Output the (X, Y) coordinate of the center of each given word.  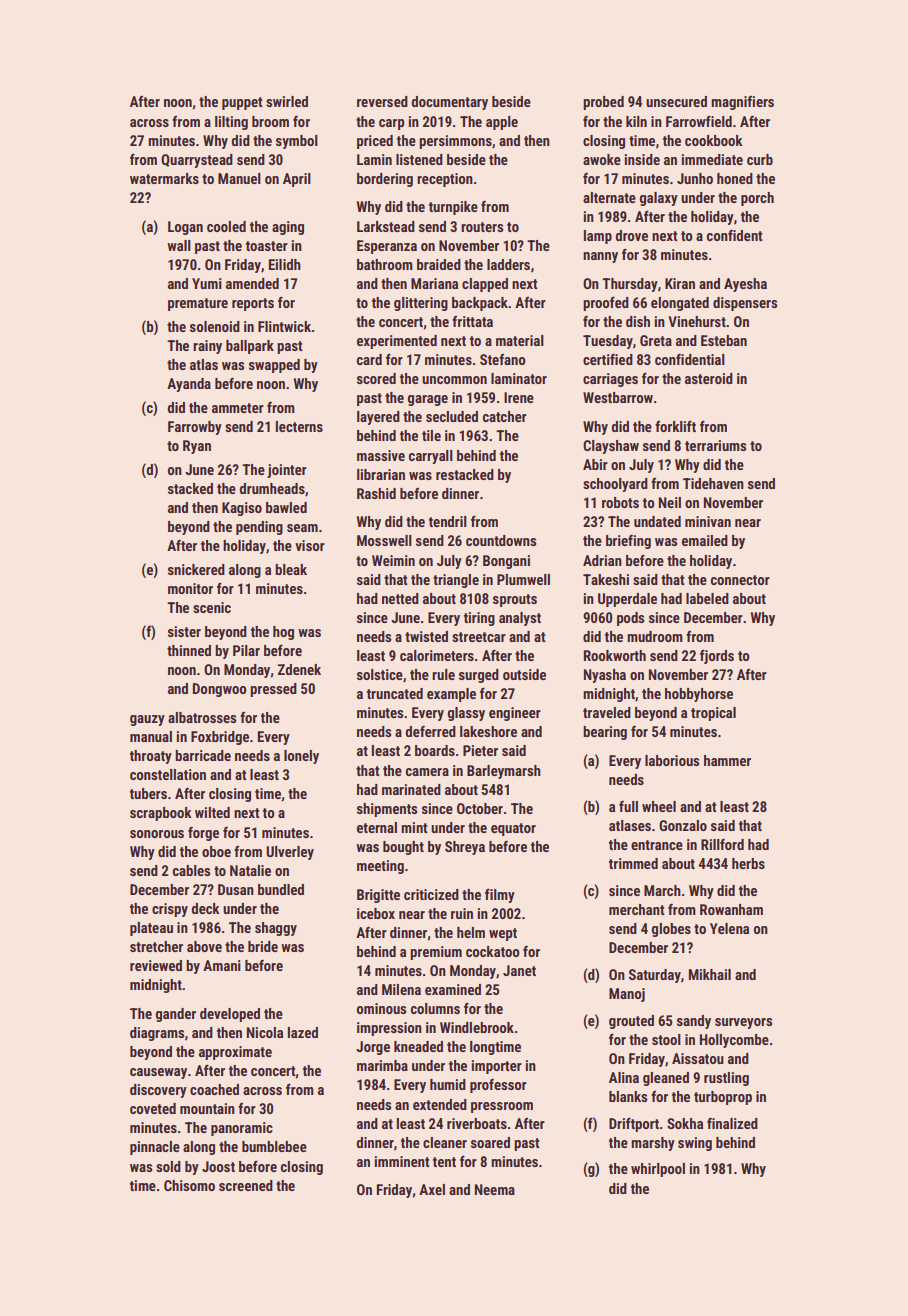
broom (270, 121)
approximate (235, 1053)
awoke (602, 159)
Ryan (197, 447)
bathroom (385, 264)
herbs (748, 863)
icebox (376, 913)
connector (740, 580)
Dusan (236, 889)
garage (428, 400)
